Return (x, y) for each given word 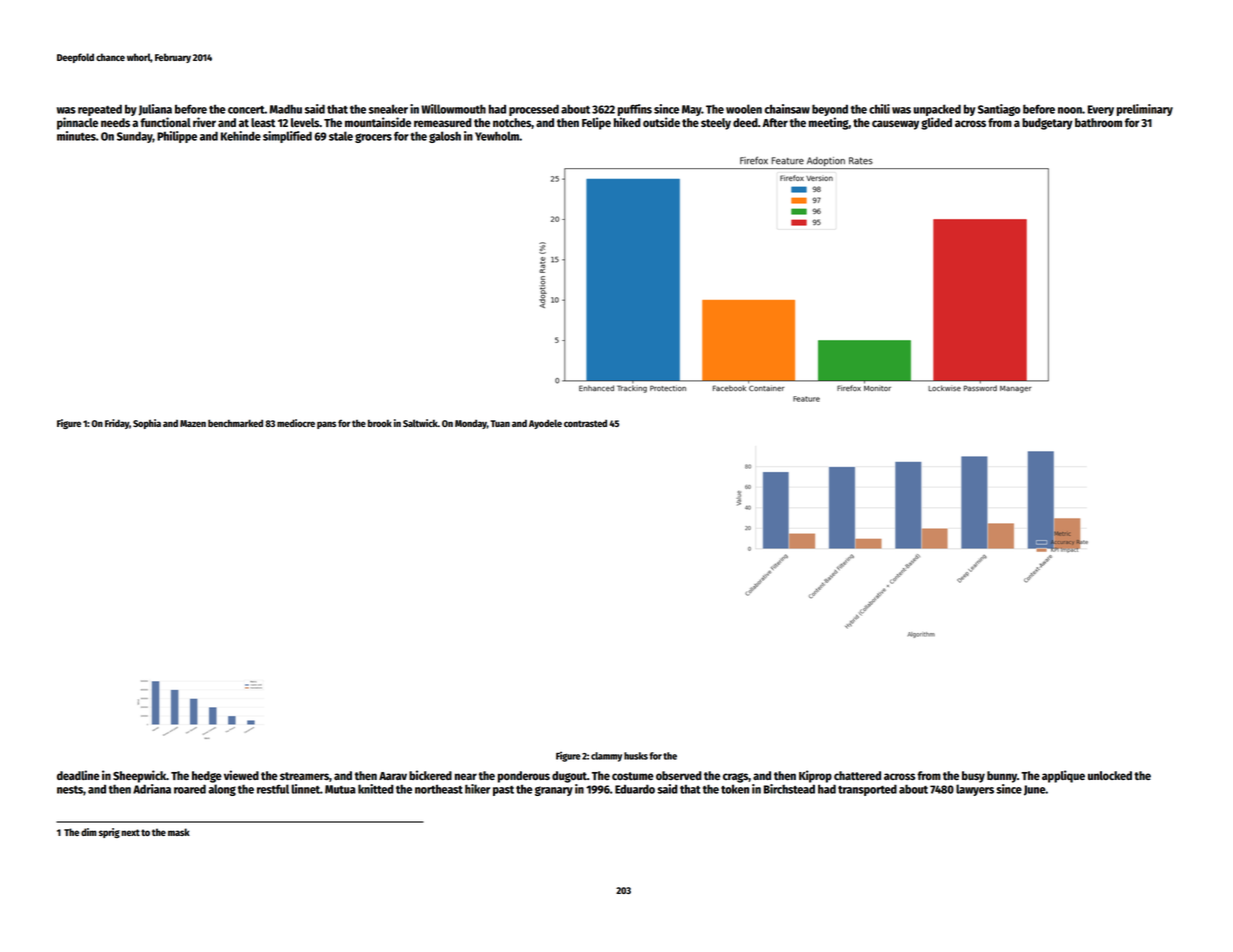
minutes (76, 136)
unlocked (1110, 775)
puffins (635, 110)
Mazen (193, 423)
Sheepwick (139, 776)
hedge (207, 777)
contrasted (585, 423)
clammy (606, 757)
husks (636, 756)
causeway (895, 125)
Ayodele (545, 424)
